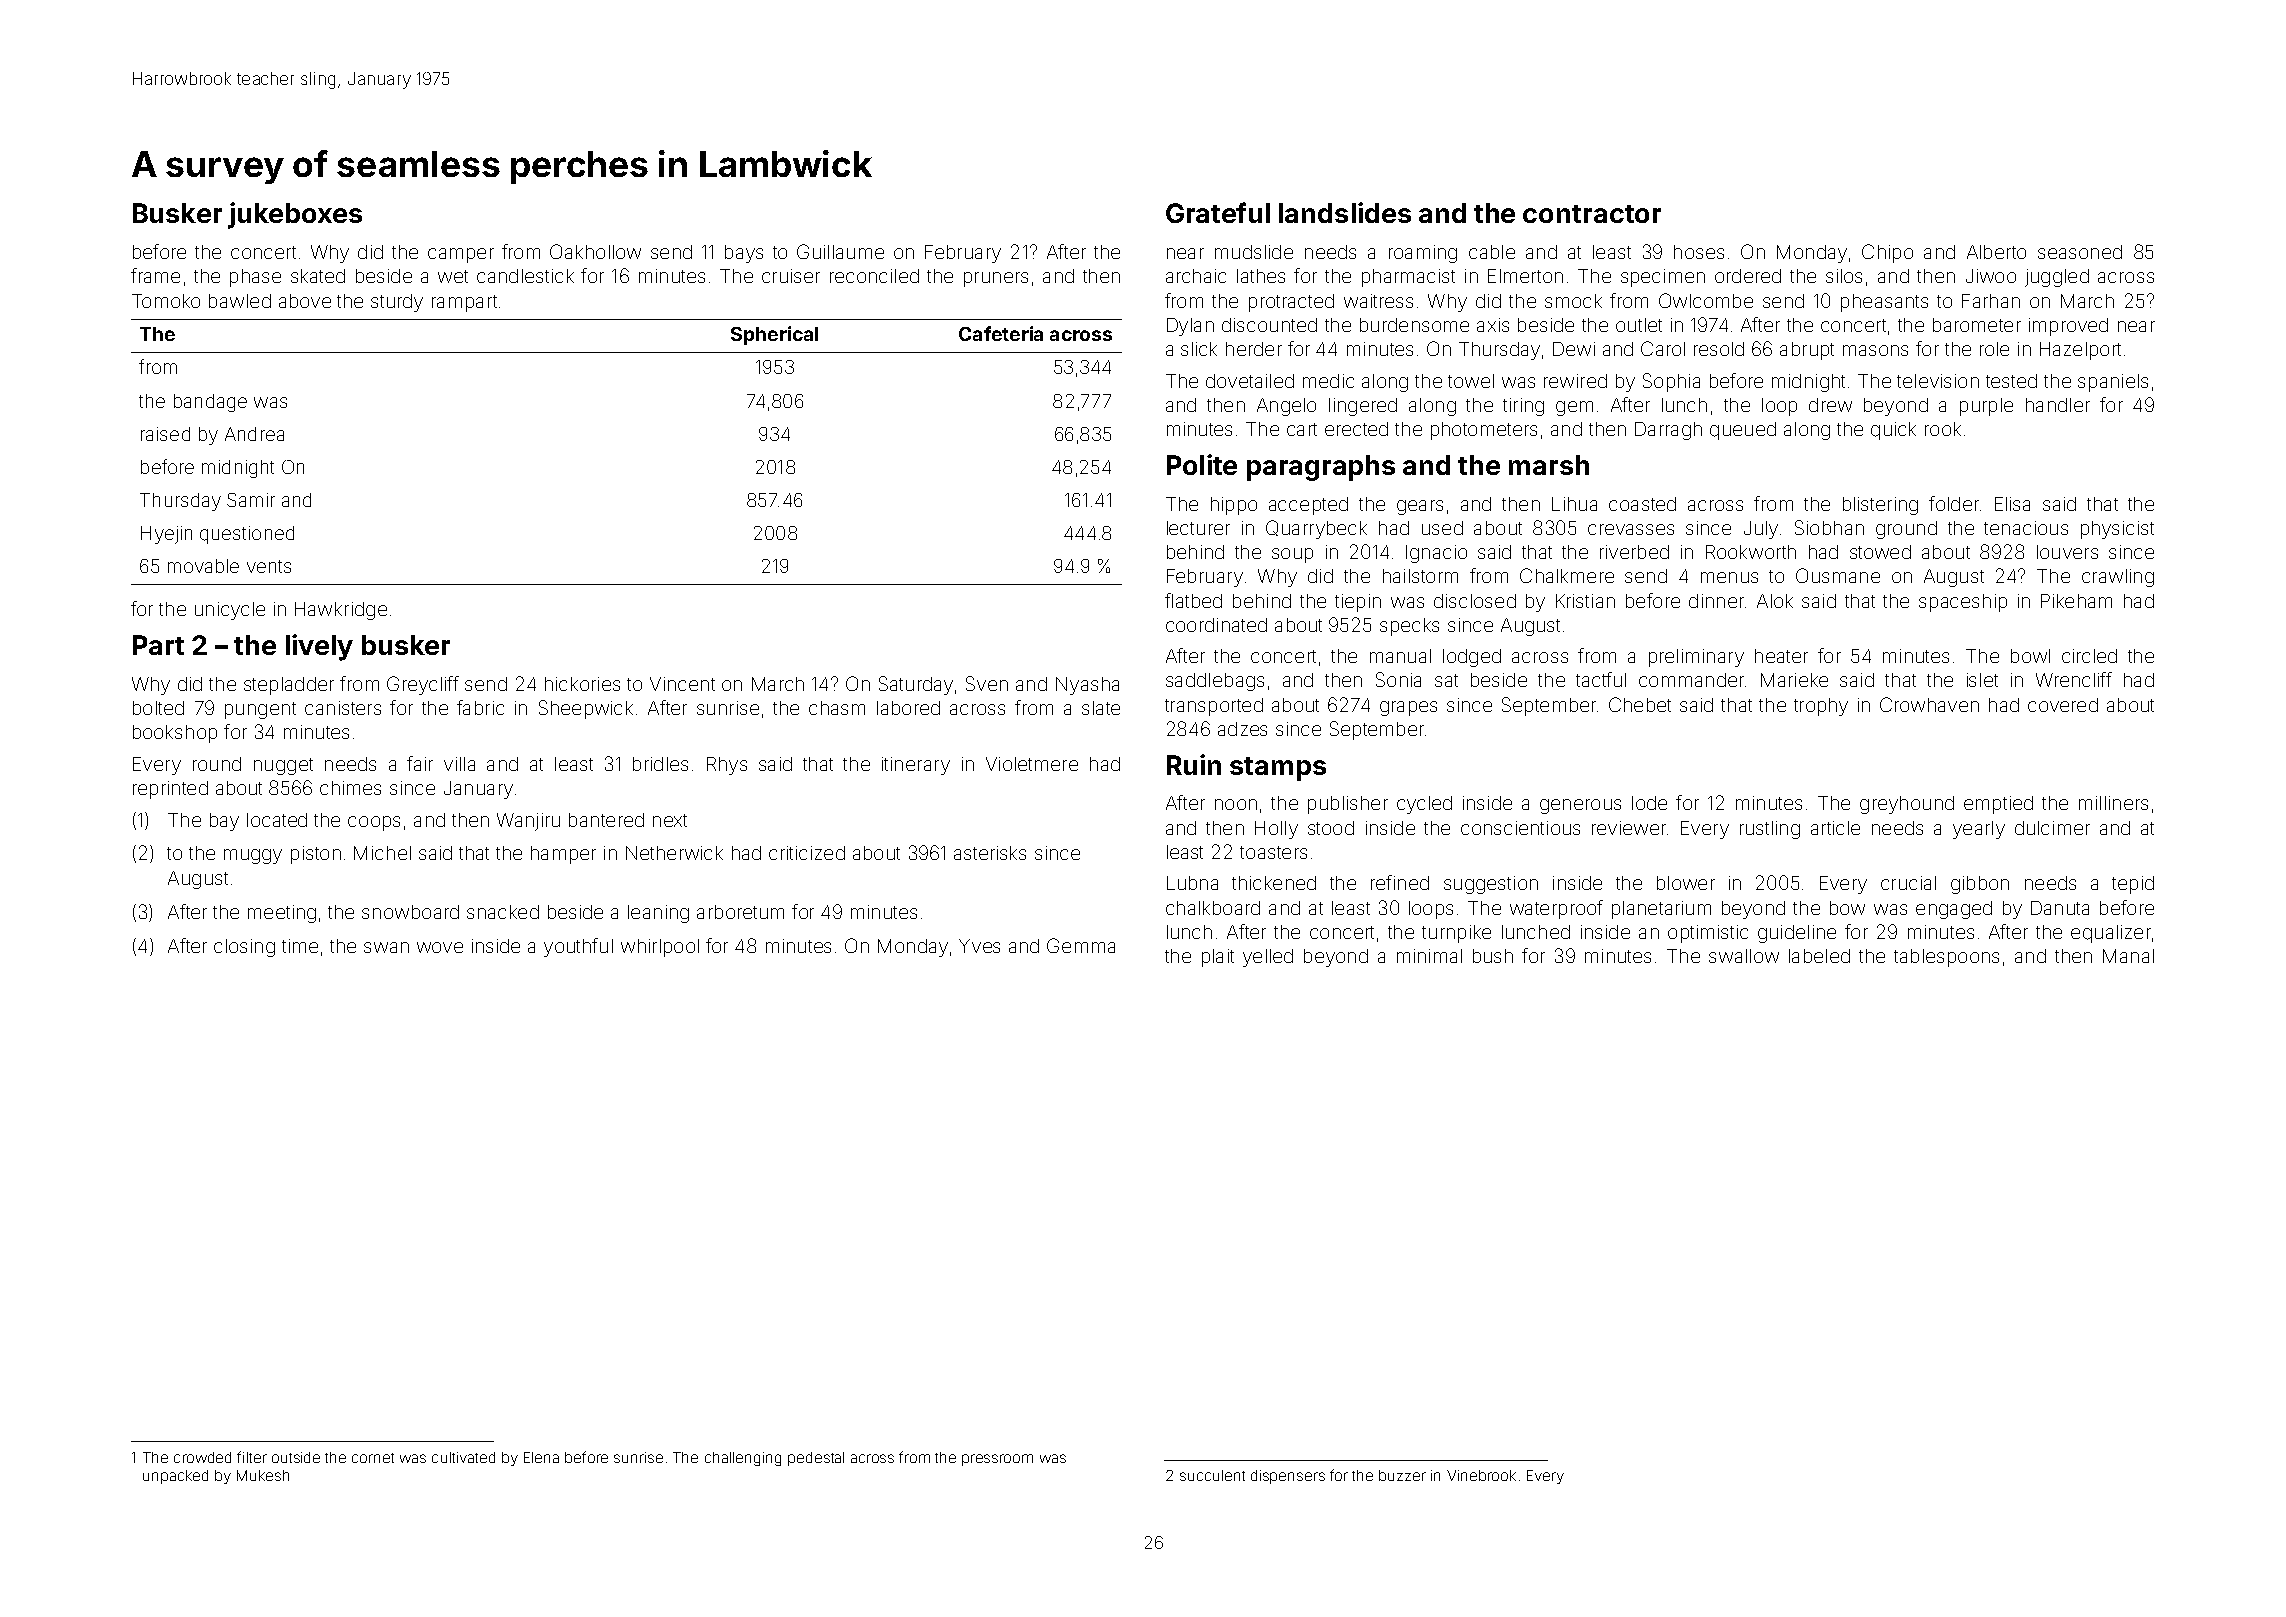 The image size is (2286, 1617). I want to click on contractor, so click(1592, 214).
